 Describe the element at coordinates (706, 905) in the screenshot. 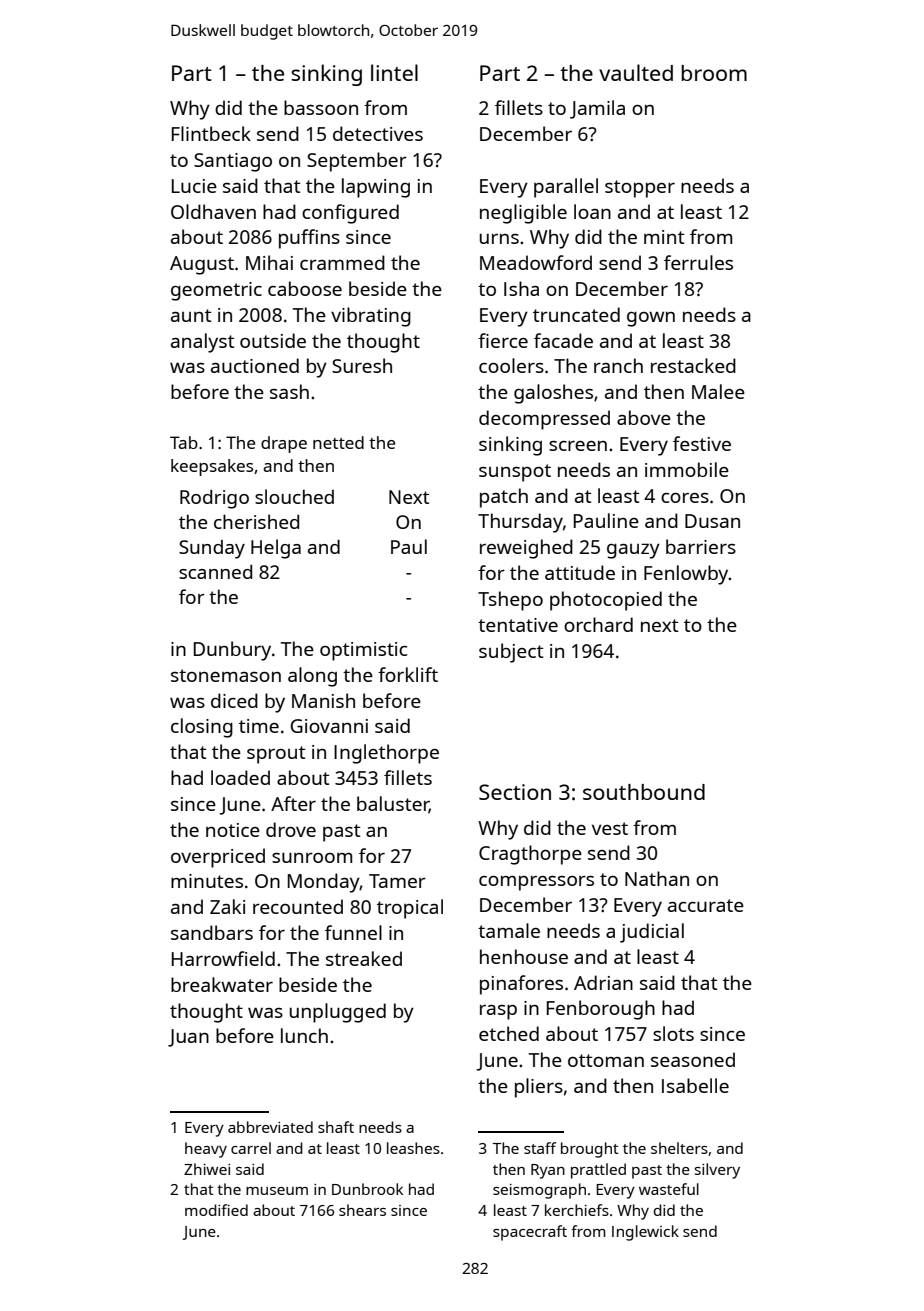

I see `accurate` at that location.
